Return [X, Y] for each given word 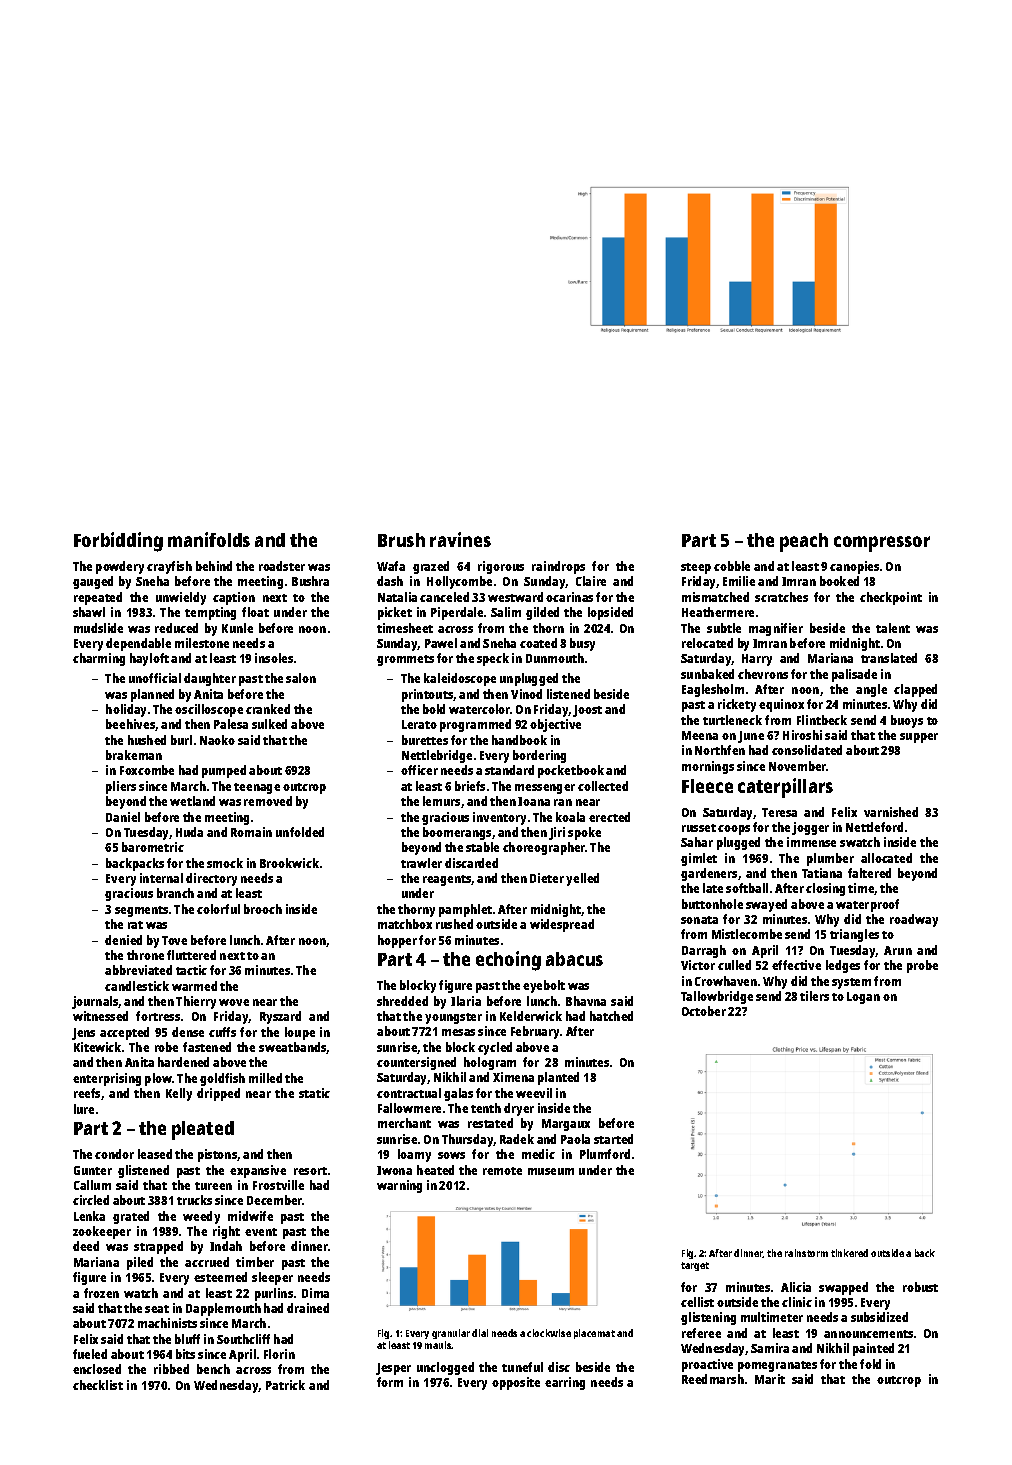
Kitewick [97, 1047]
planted [558, 1078]
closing [825, 889]
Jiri [557, 833]
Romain [251, 832]
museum [551, 1171]
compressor [882, 544]
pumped [224, 771]
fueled [90, 1354]
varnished [891, 812]
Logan [863, 998]
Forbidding [118, 542]
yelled [582, 879]
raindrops [558, 567]
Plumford [605, 1154]
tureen [213, 1186]
